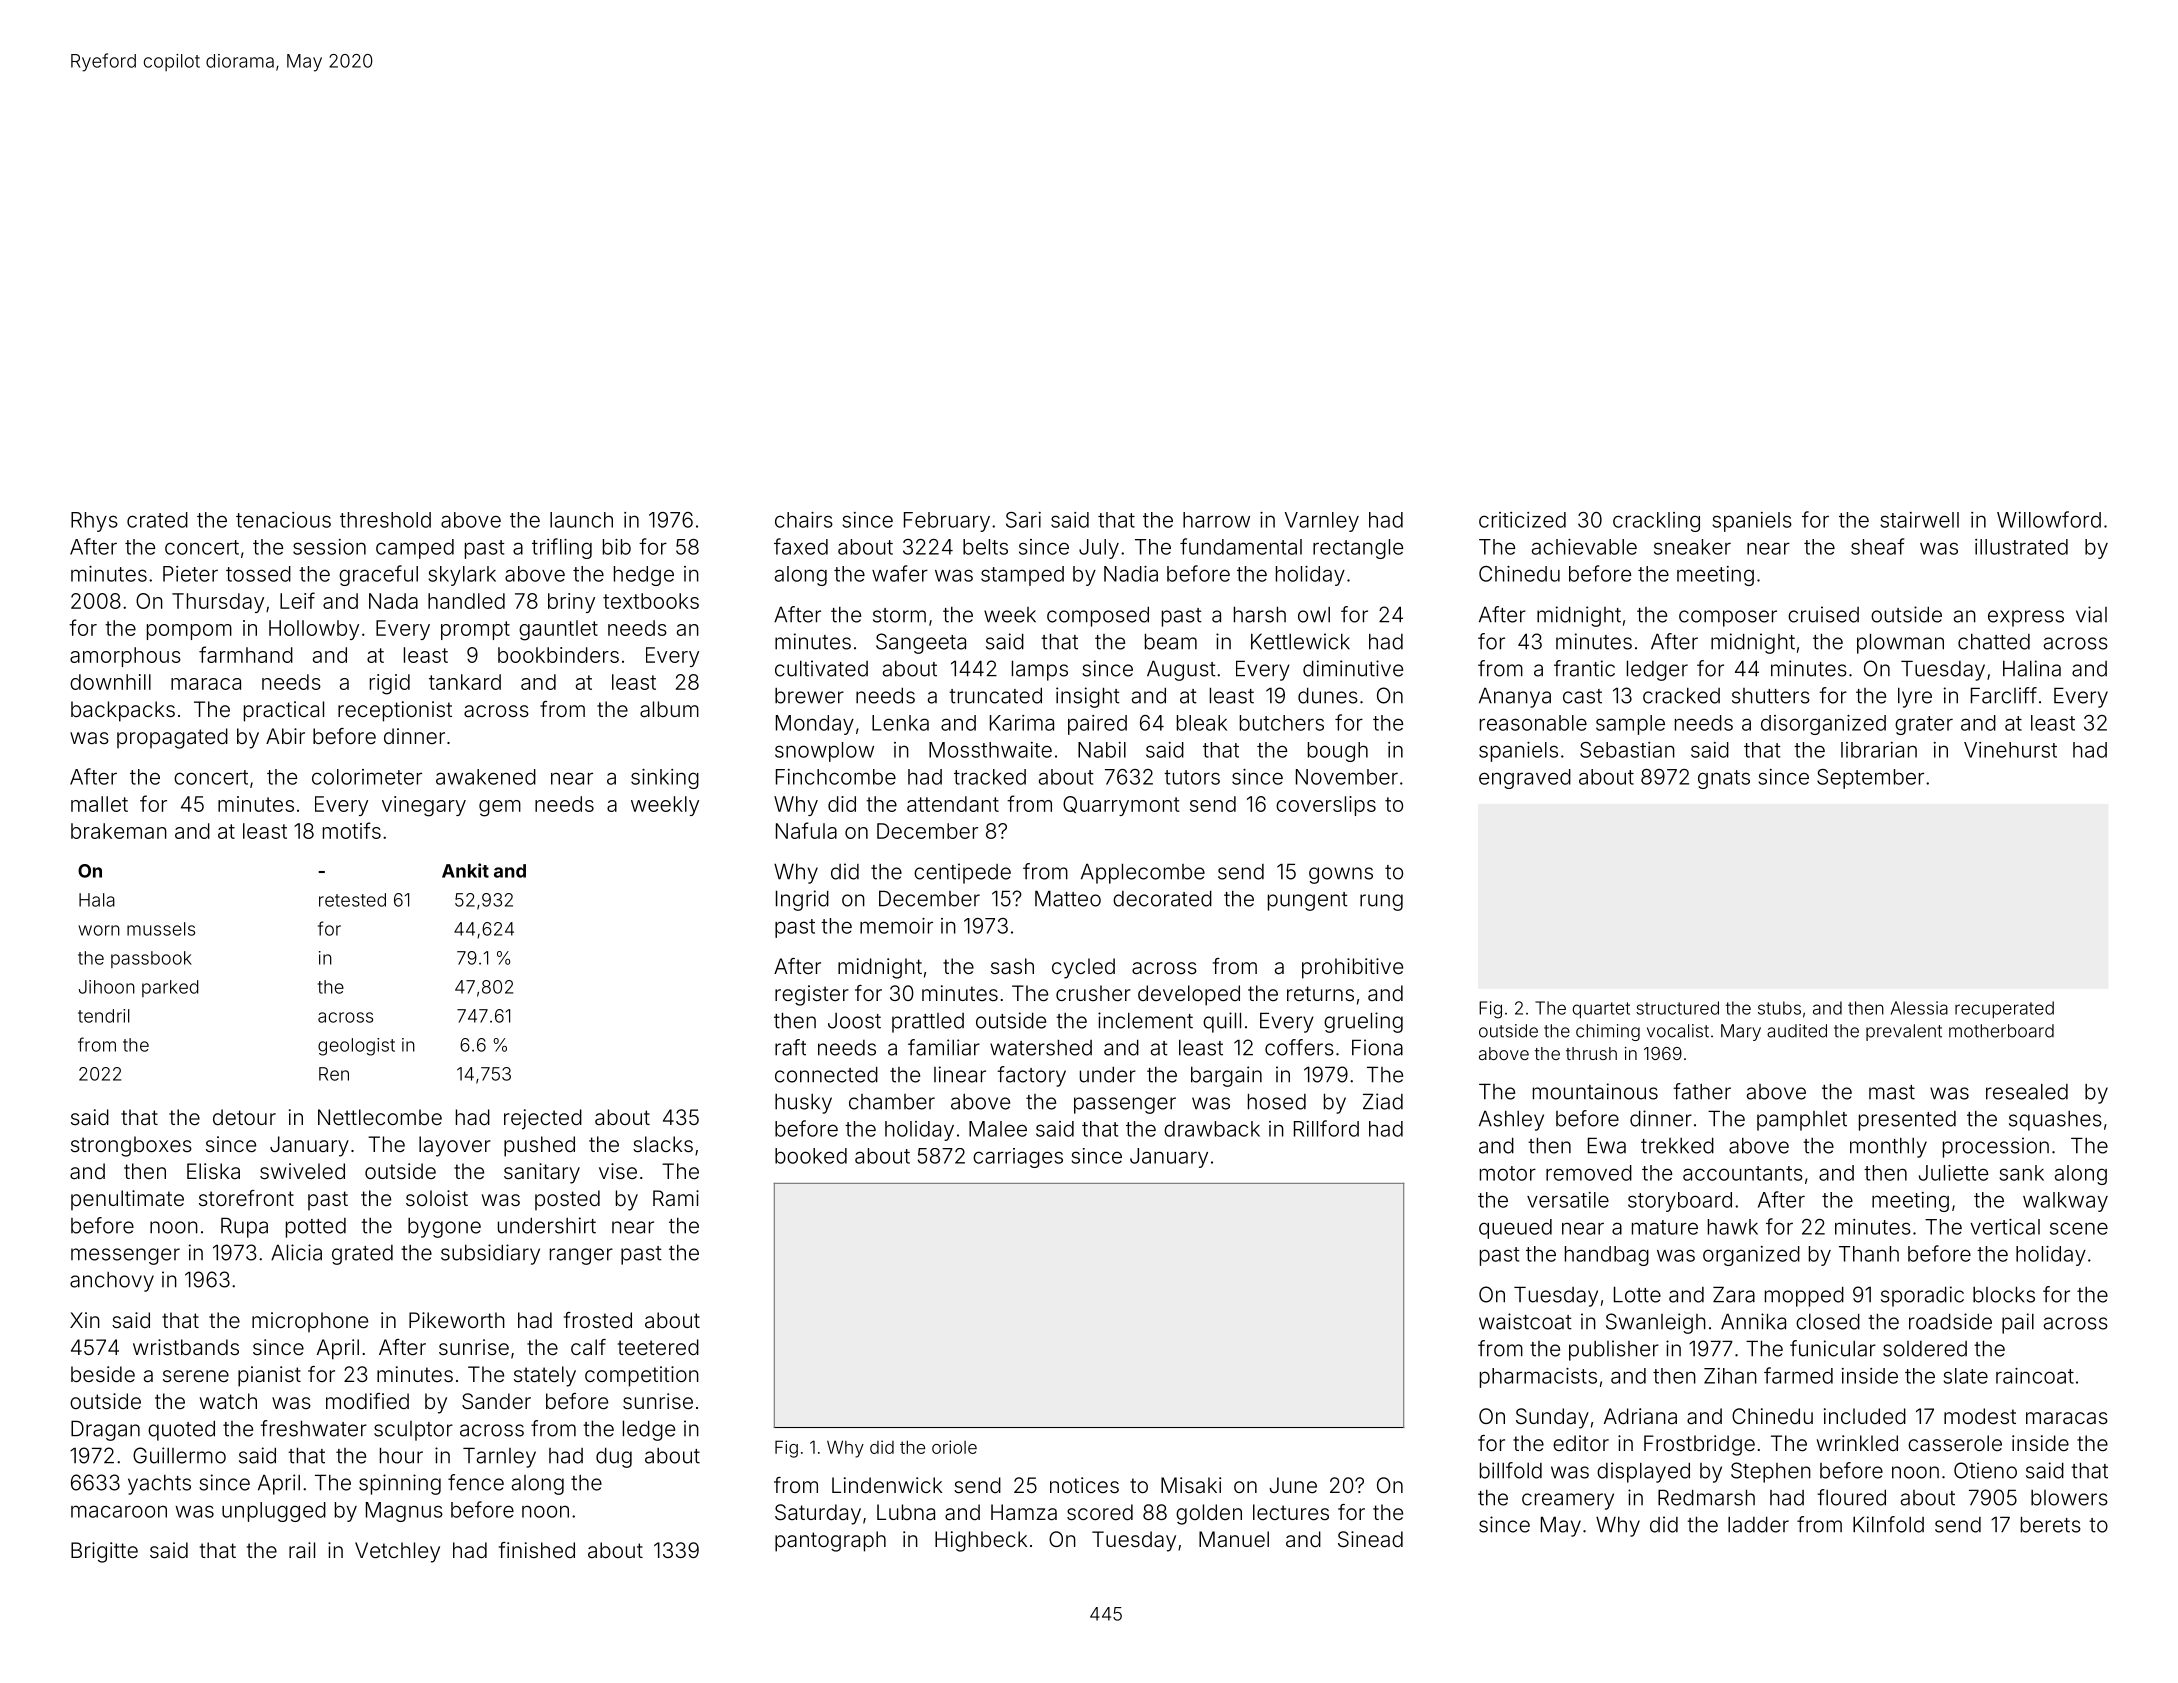 This document has height=1683, width=2178. What do you see at coordinates (790, 1047) in the document?
I see `raft` at bounding box center [790, 1047].
